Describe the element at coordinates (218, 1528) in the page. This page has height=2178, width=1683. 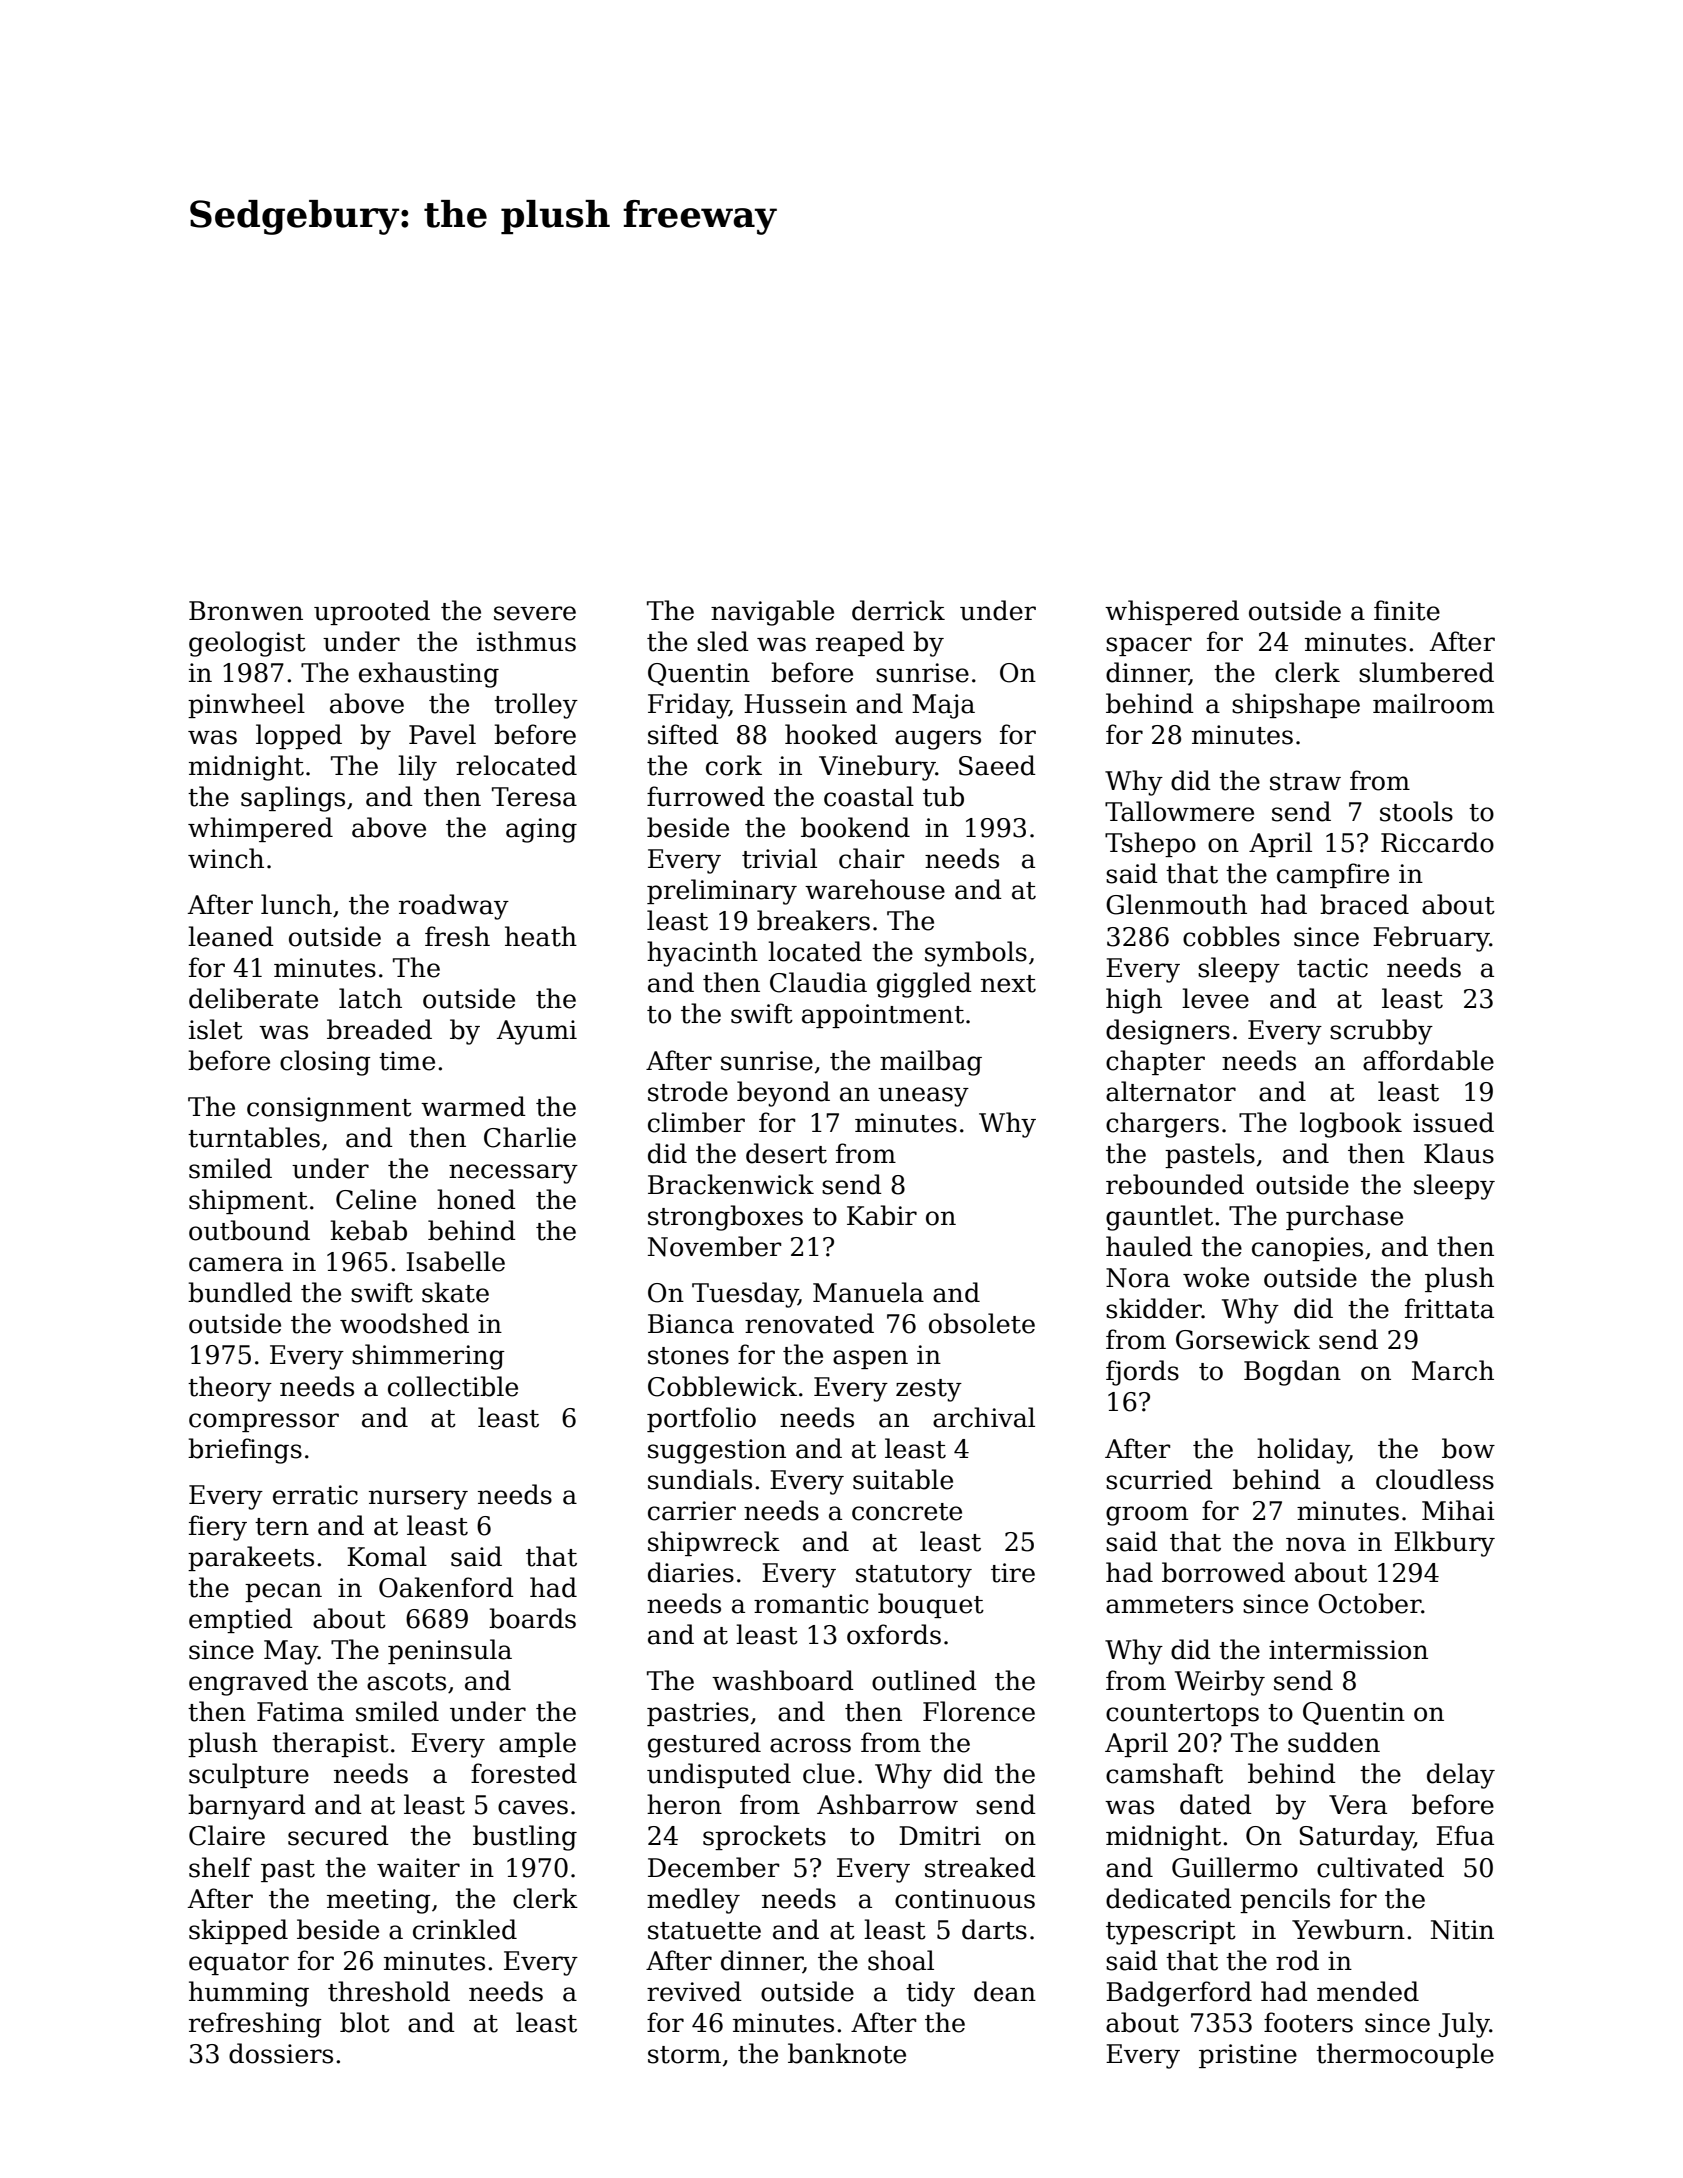
I see `fiery` at that location.
